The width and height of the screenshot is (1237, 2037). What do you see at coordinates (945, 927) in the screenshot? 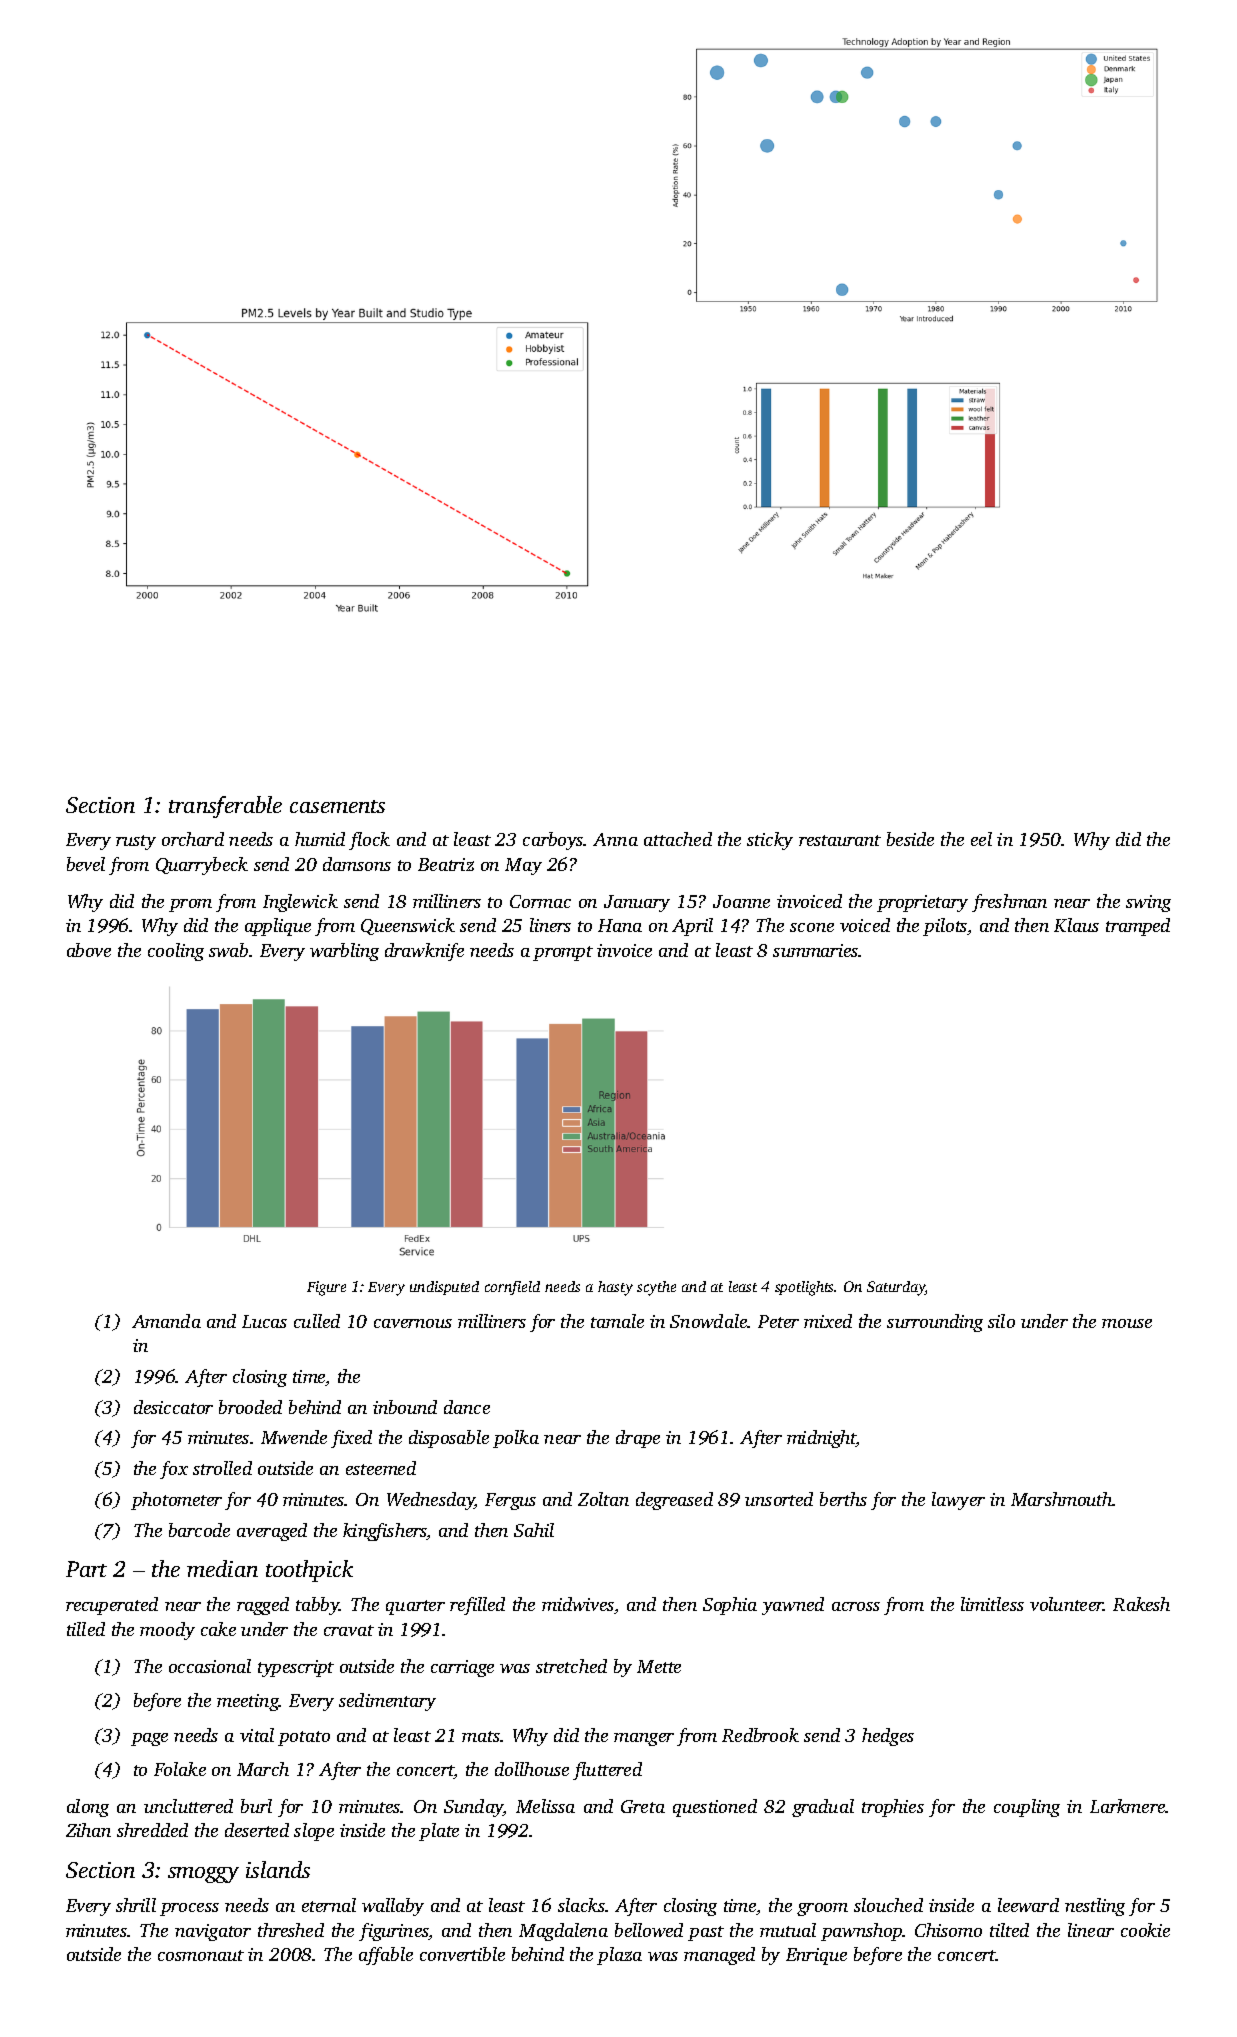
I see `pilots` at bounding box center [945, 927].
